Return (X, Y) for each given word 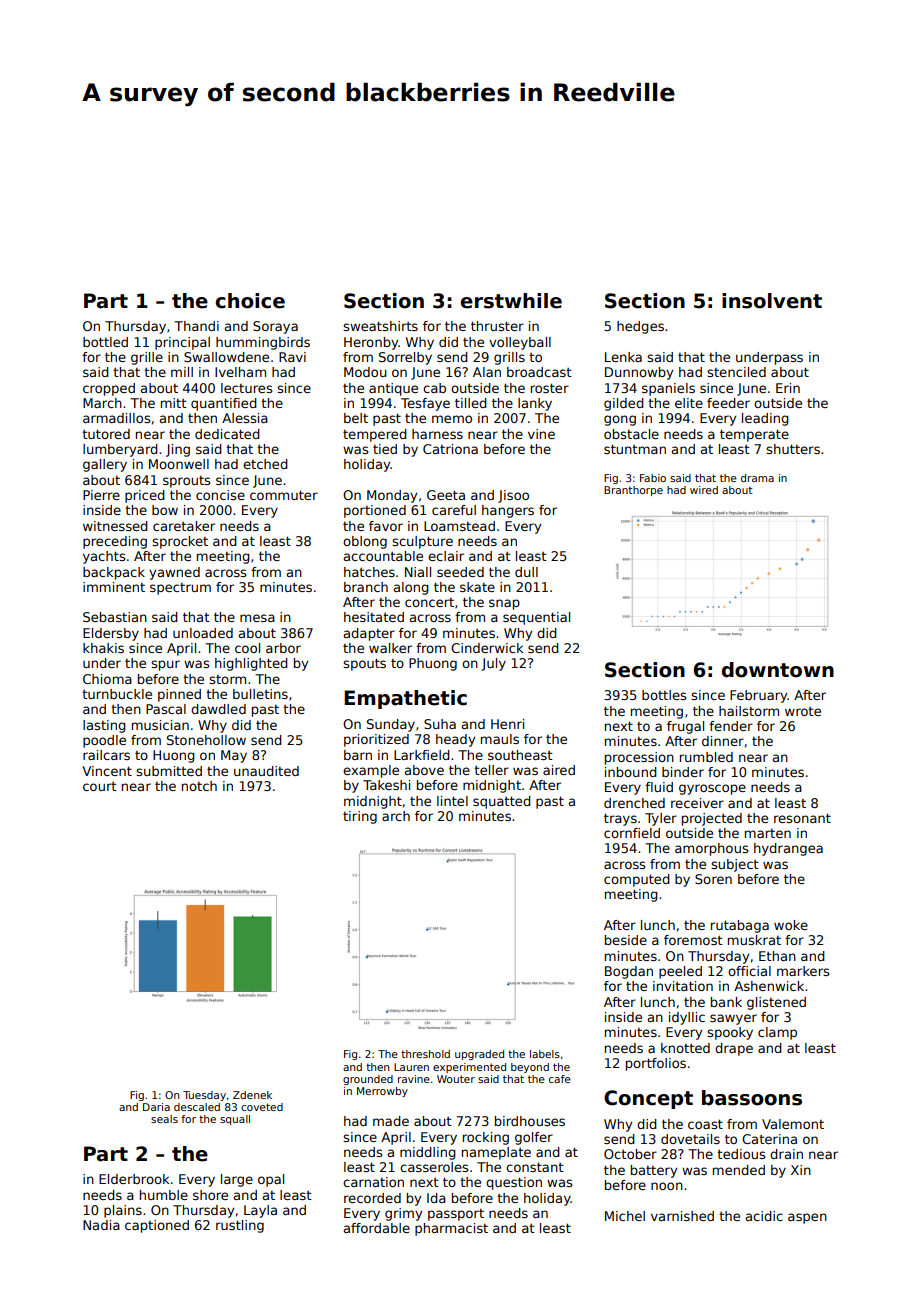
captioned (157, 1226)
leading (765, 419)
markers (803, 971)
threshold (425, 1054)
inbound (631, 772)
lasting (104, 726)
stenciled (736, 372)
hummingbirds (263, 343)
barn (358, 755)
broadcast (539, 372)
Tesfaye (425, 404)
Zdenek (252, 1095)
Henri (507, 724)
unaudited (266, 771)
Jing (178, 450)
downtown (778, 670)
